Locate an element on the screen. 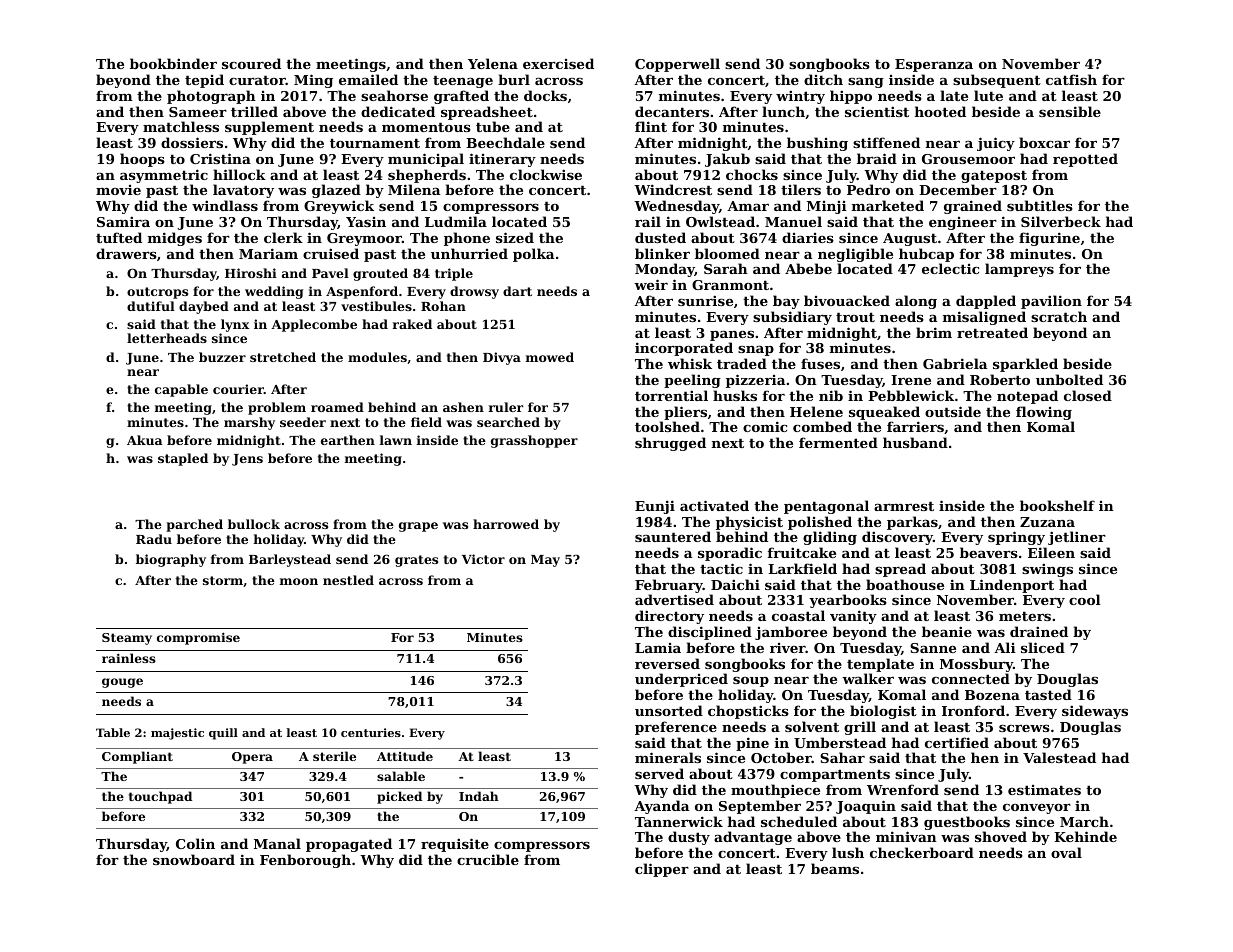 Image resolution: width=1233 pixels, height=952 pixels. river is located at coordinates (788, 648).
